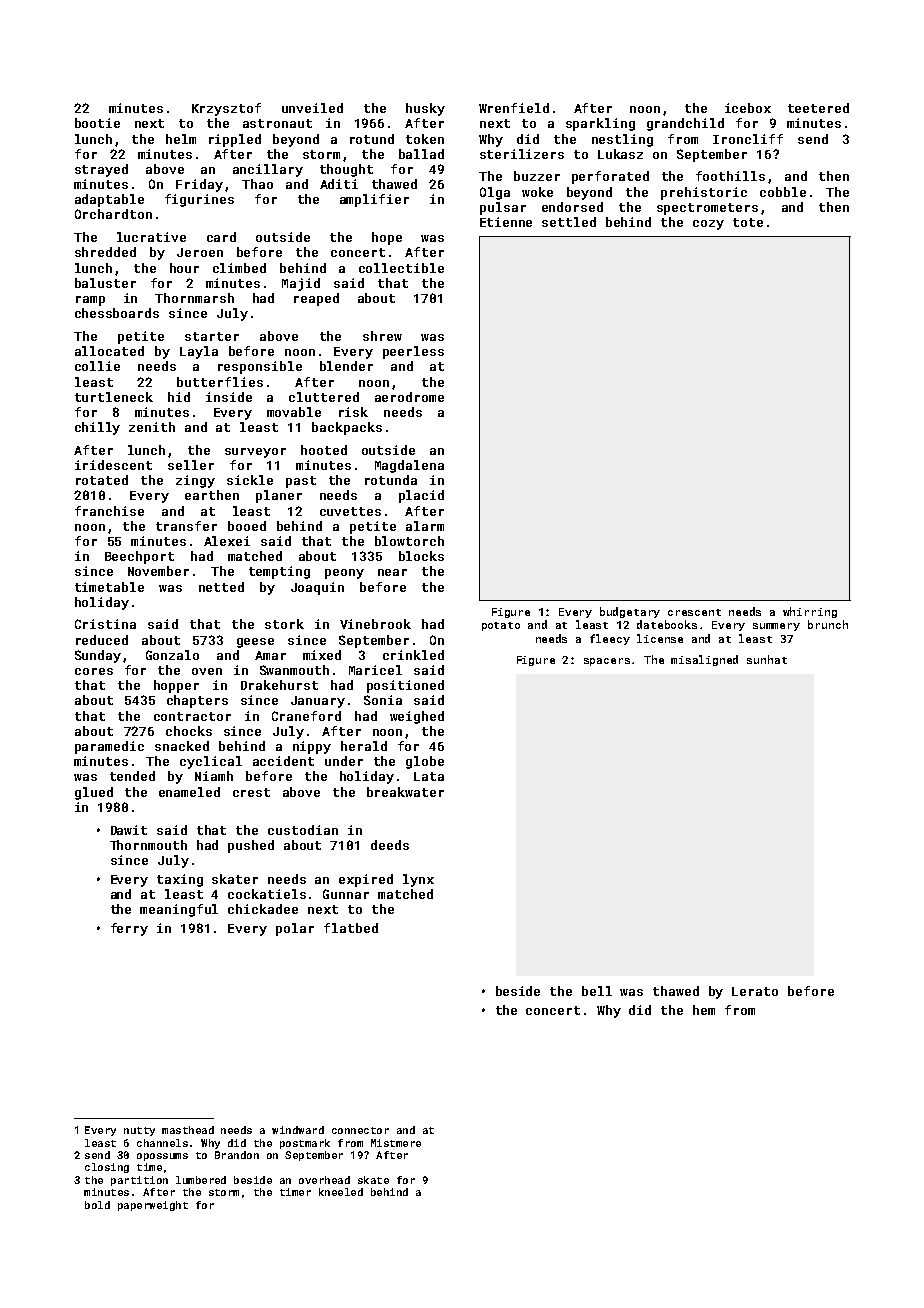 Image resolution: width=924 pixels, height=1308 pixels. Describe the element at coordinates (748, 222) in the screenshot. I see `tote` at that location.
